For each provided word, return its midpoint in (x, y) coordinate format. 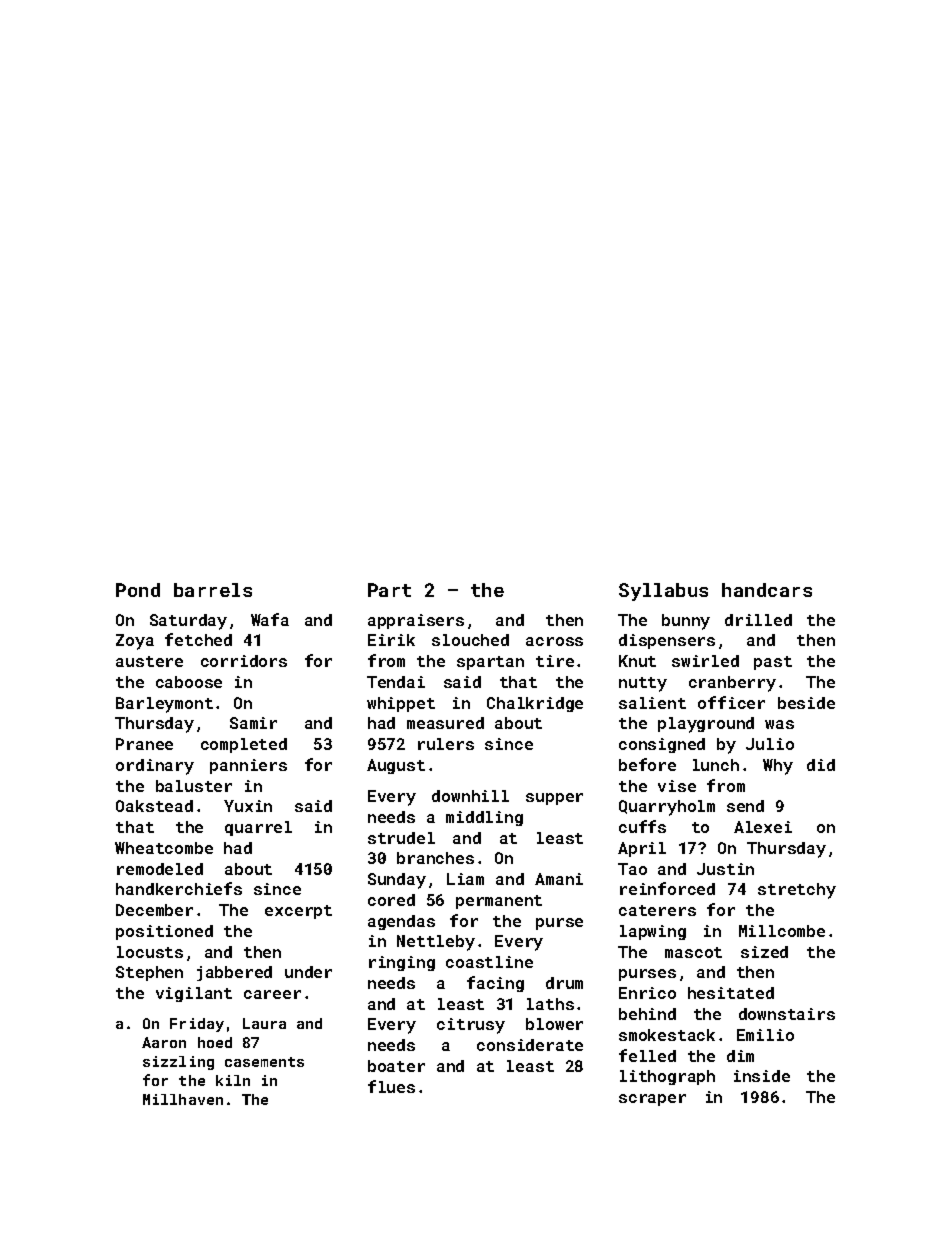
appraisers (416, 621)
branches (435, 858)
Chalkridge (535, 704)
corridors (244, 661)
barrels (213, 590)
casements (264, 1062)
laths (550, 1004)
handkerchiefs (179, 888)
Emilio (765, 1035)
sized (764, 952)
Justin (725, 869)
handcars (767, 590)
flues (391, 1086)
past (773, 663)
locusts (150, 952)
